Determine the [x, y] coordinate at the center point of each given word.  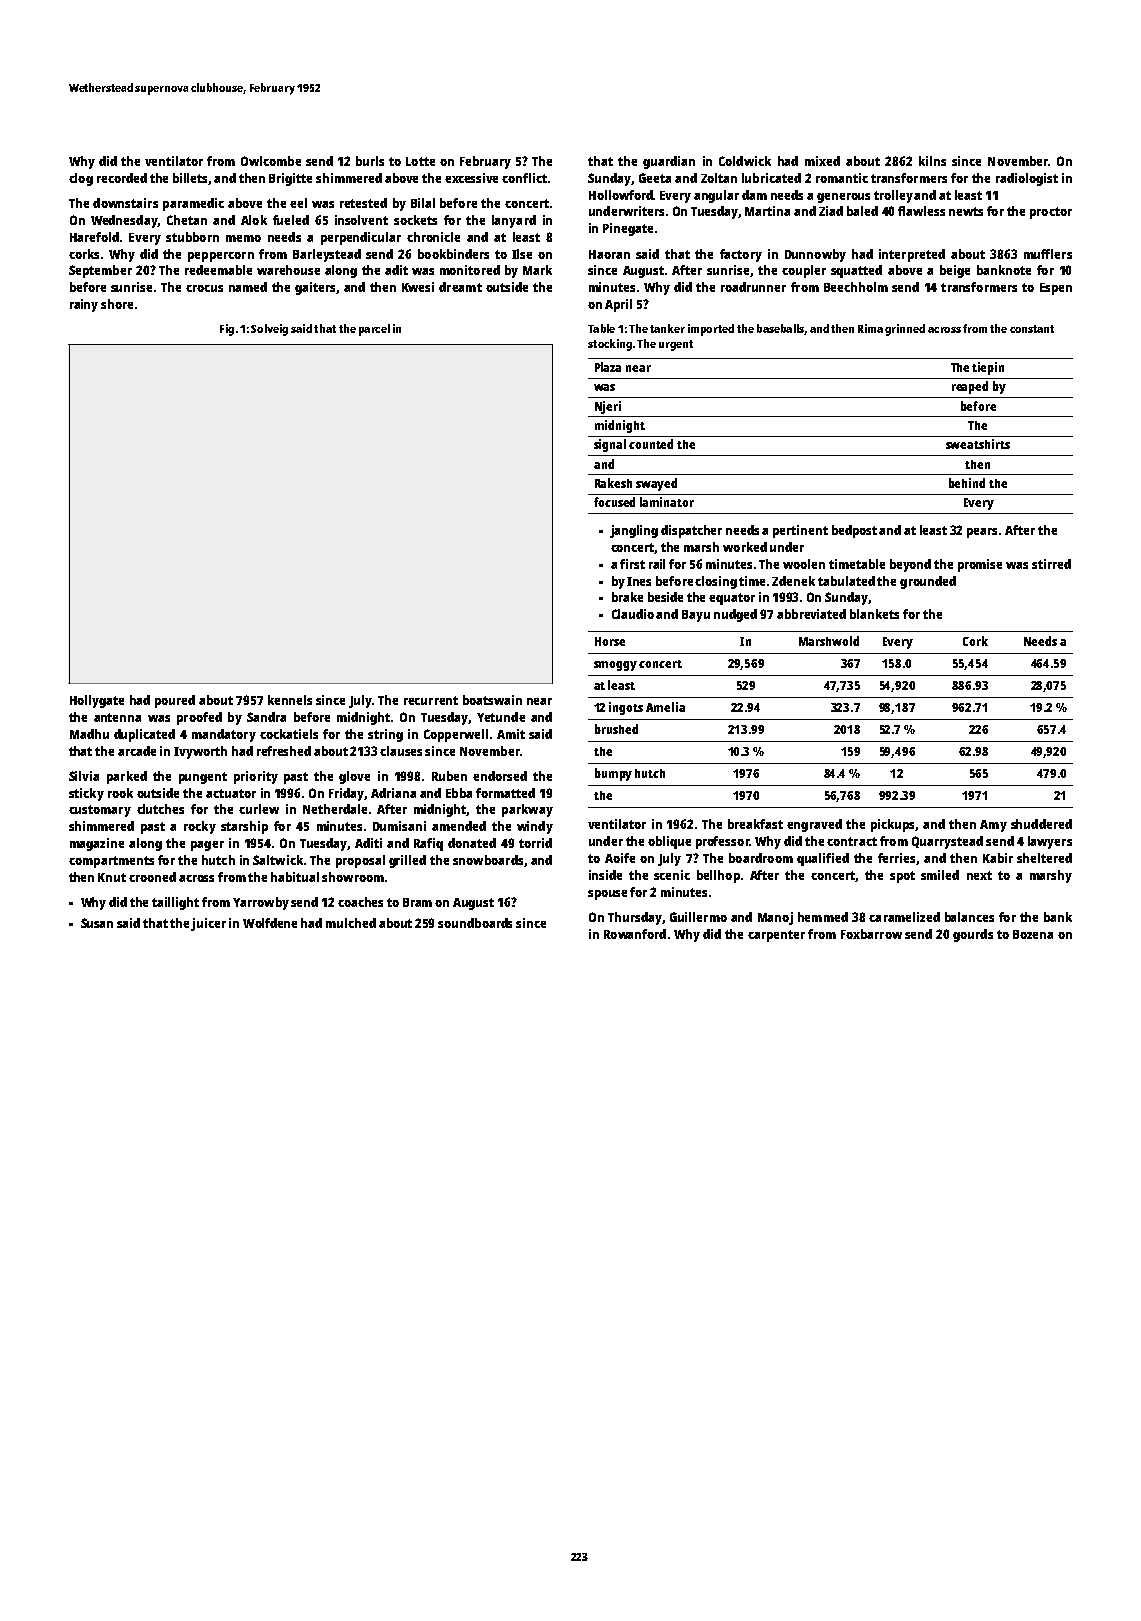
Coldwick [745, 161]
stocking [610, 345]
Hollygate [97, 701]
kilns [932, 161]
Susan [97, 923]
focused [614, 502]
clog [81, 179]
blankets [874, 614]
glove [354, 777]
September [100, 271]
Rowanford [635, 934]
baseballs [780, 328]
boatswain [492, 700]
